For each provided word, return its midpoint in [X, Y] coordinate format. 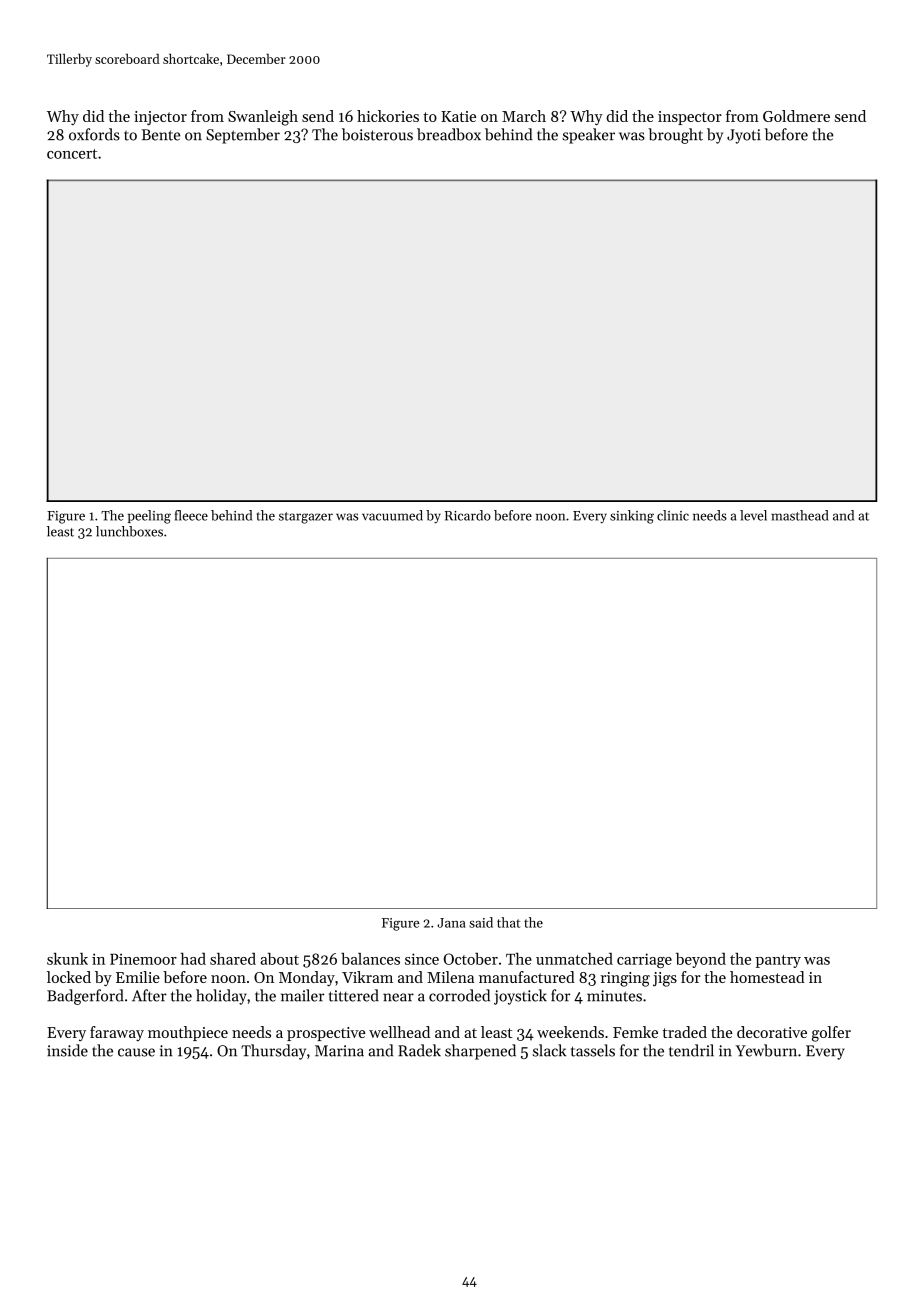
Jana [451, 923]
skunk [67, 959]
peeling [149, 517]
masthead [799, 515]
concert [72, 154]
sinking [632, 517]
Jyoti [744, 136]
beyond [701, 960]
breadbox [449, 134]
